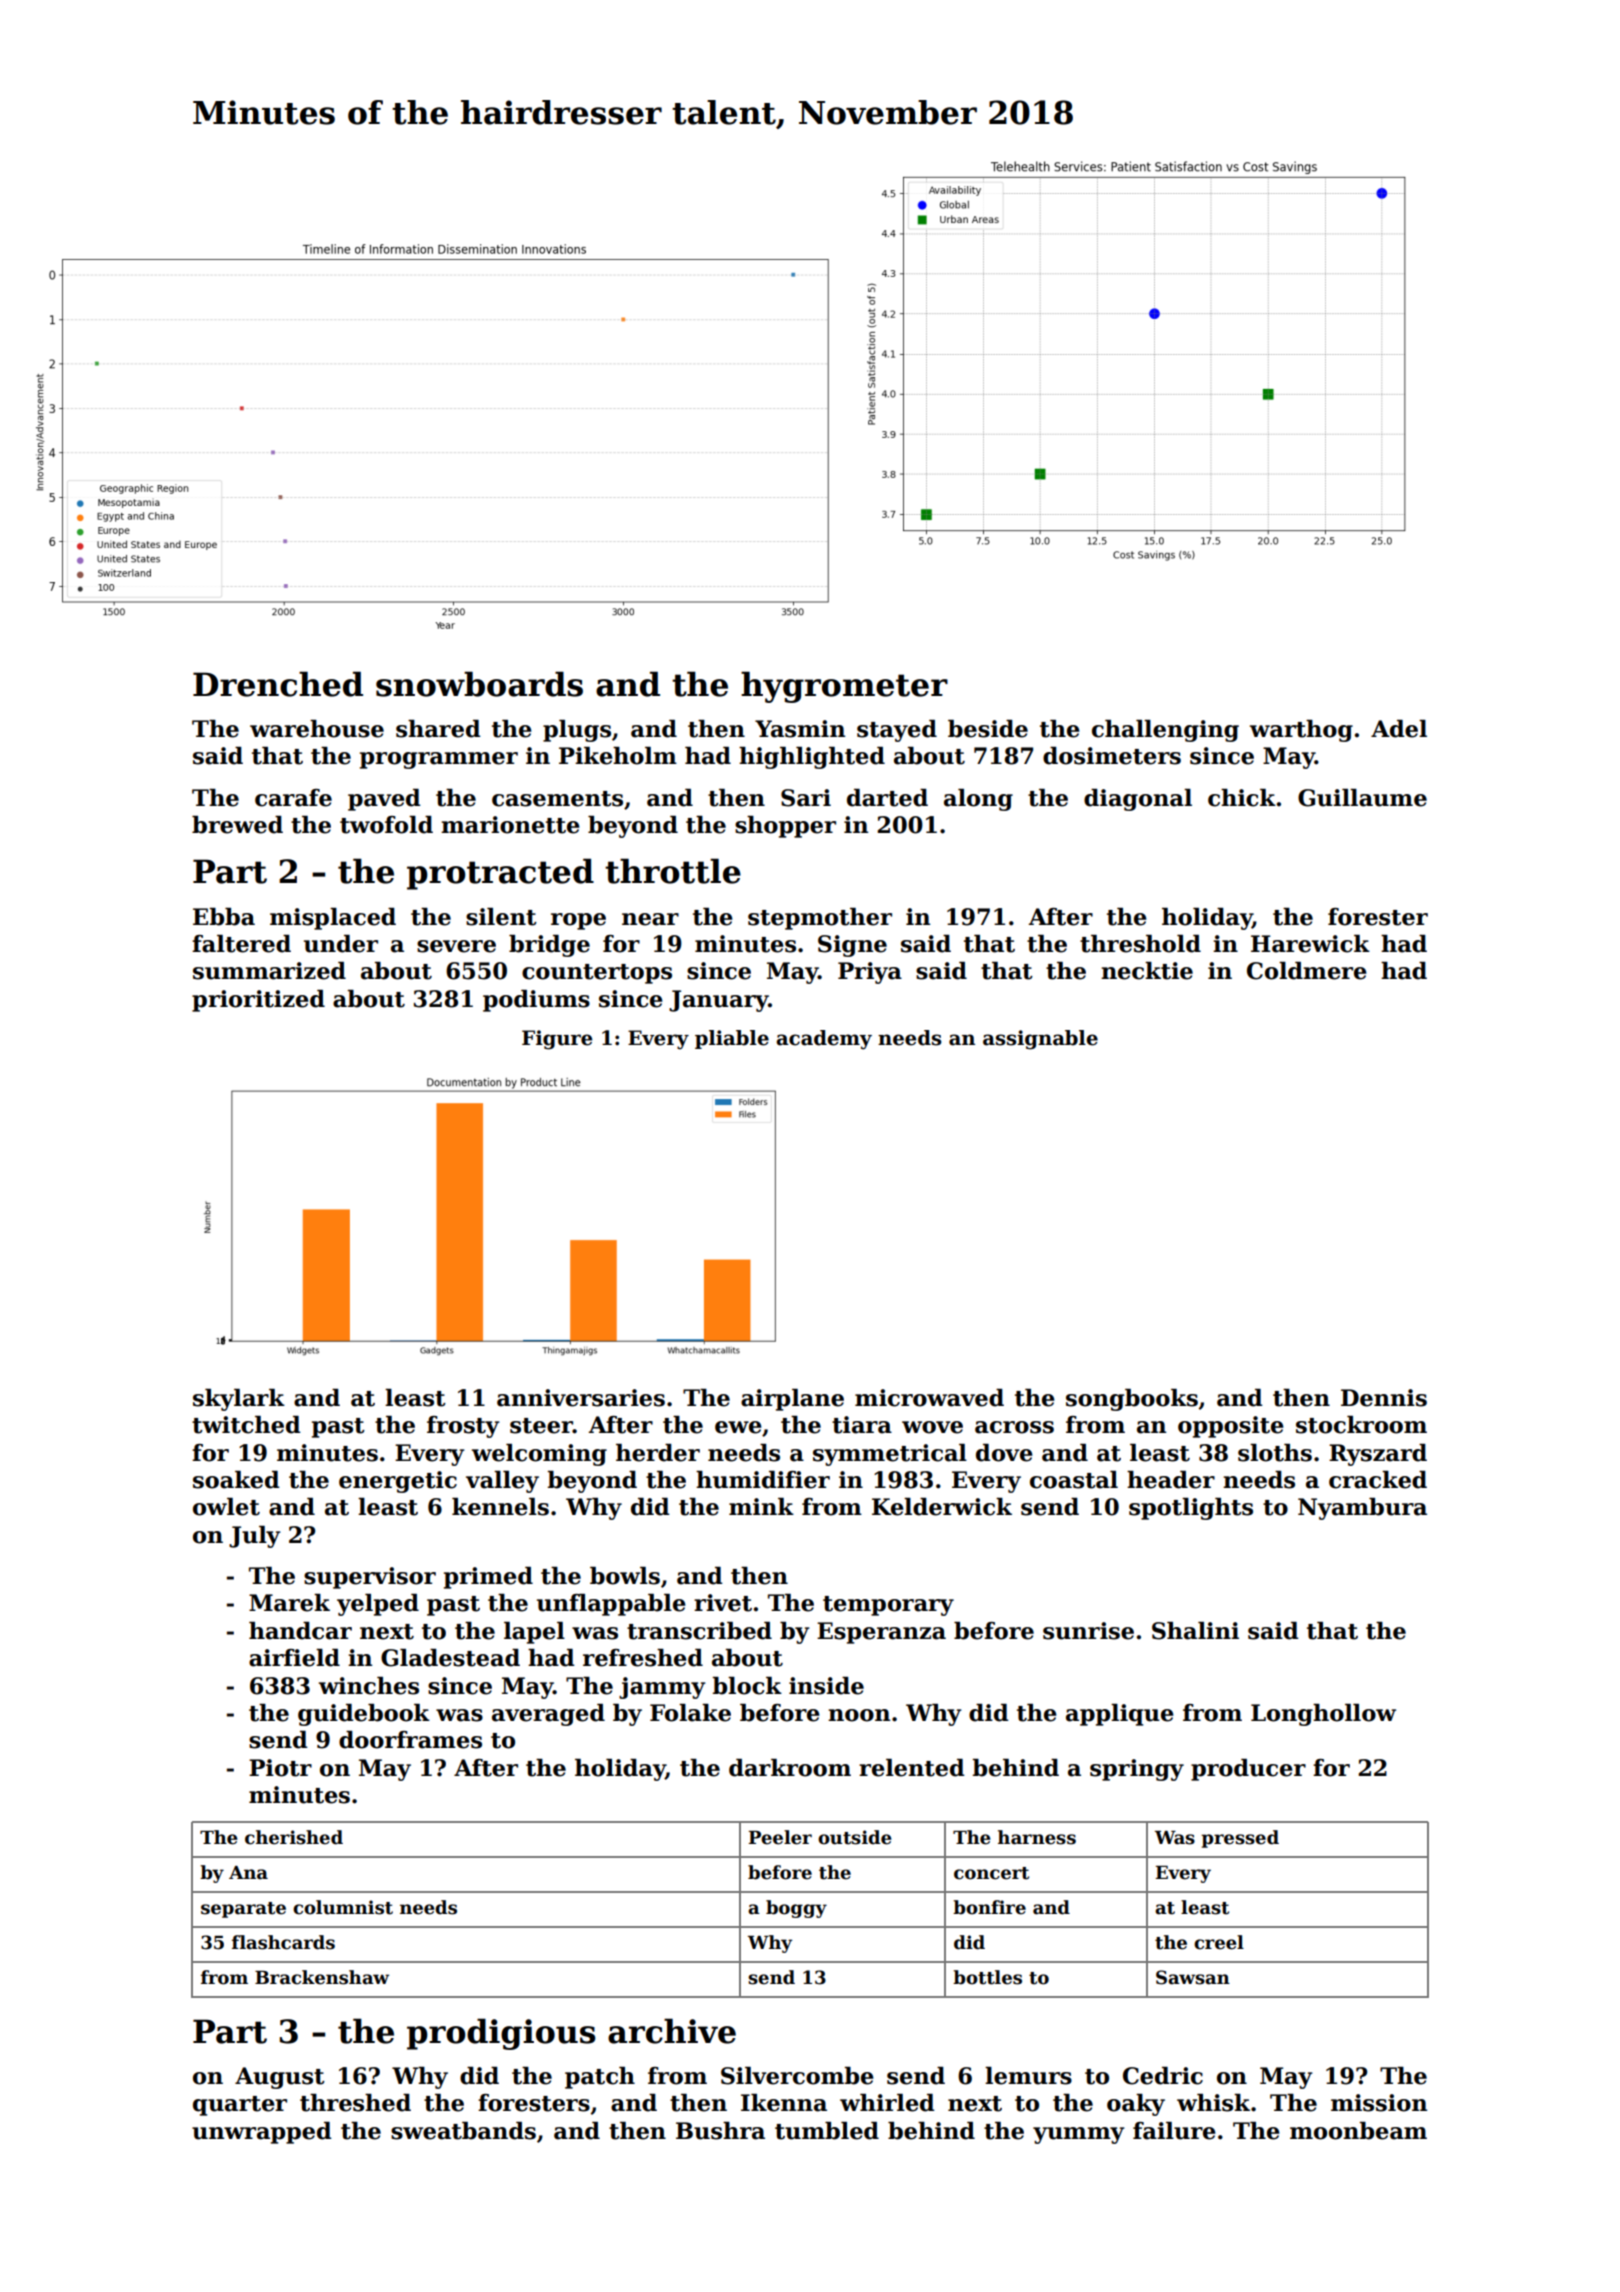 This screenshot has width=1620, height=2292. I want to click on quarter, so click(240, 2106).
